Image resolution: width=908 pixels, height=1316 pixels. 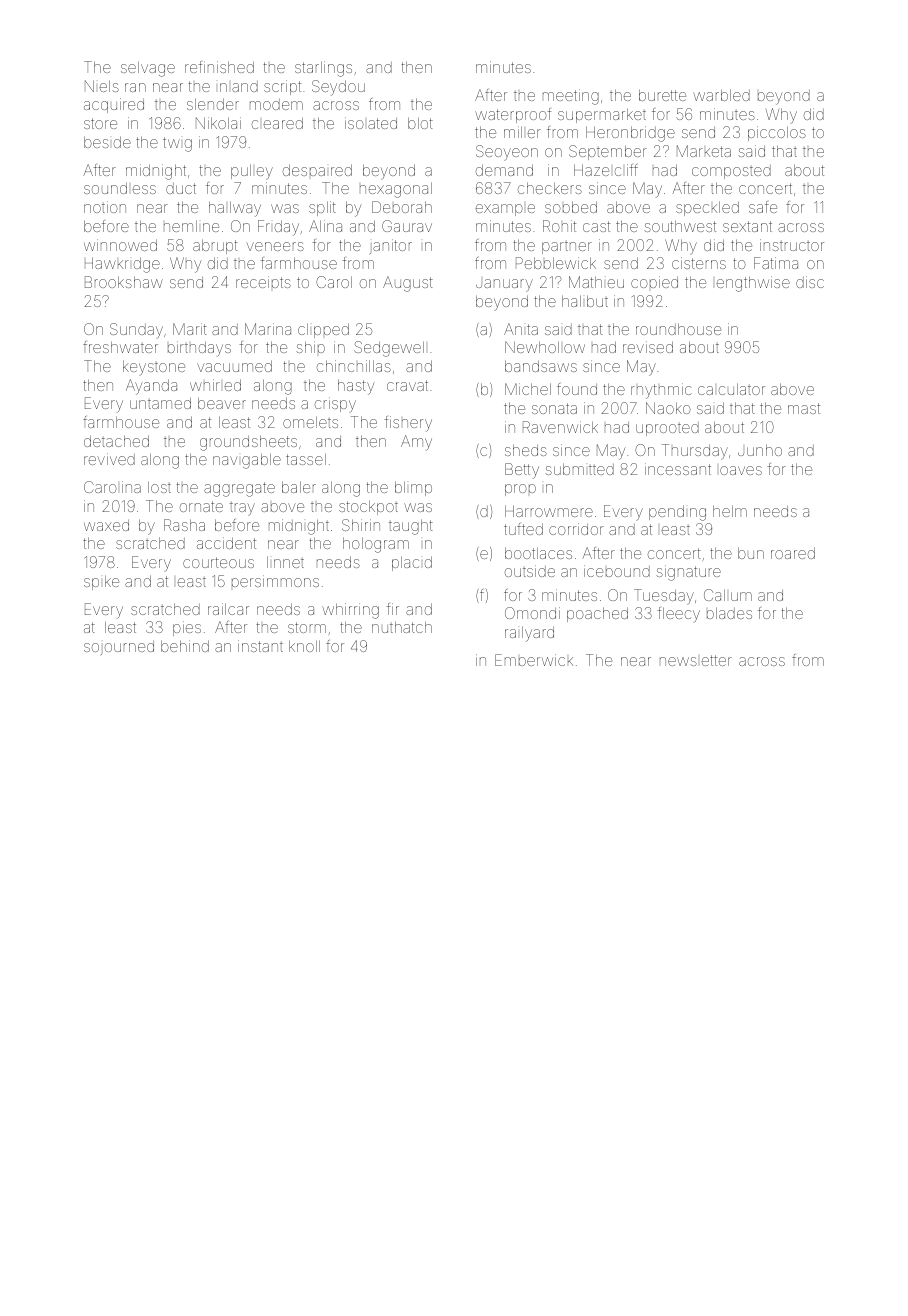 What do you see at coordinates (760, 450) in the document?
I see `Junho` at bounding box center [760, 450].
